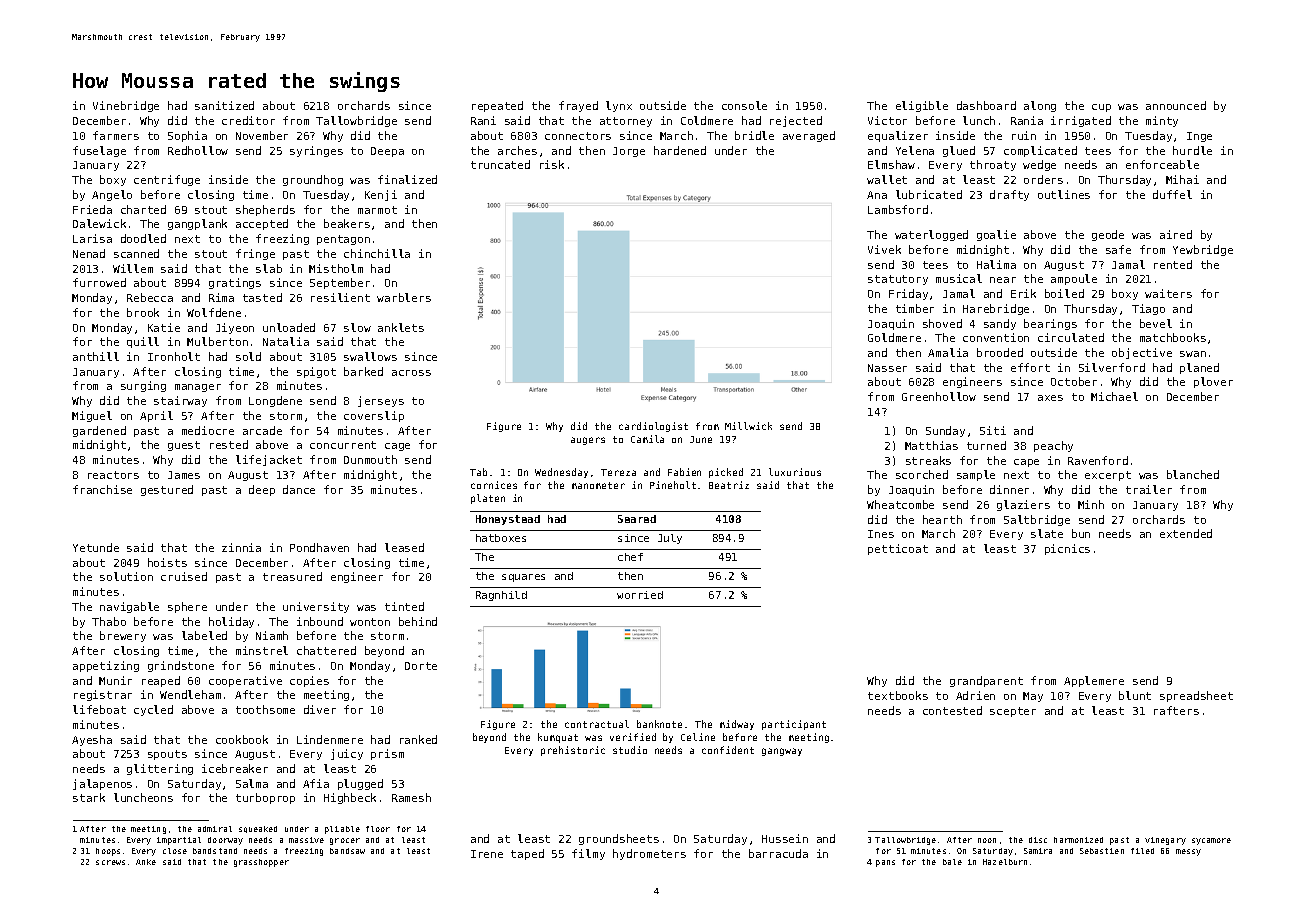 The height and width of the image is (924, 1308). Describe the element at coordinates (179, 841) in the image. I see `impartial` at that location.
